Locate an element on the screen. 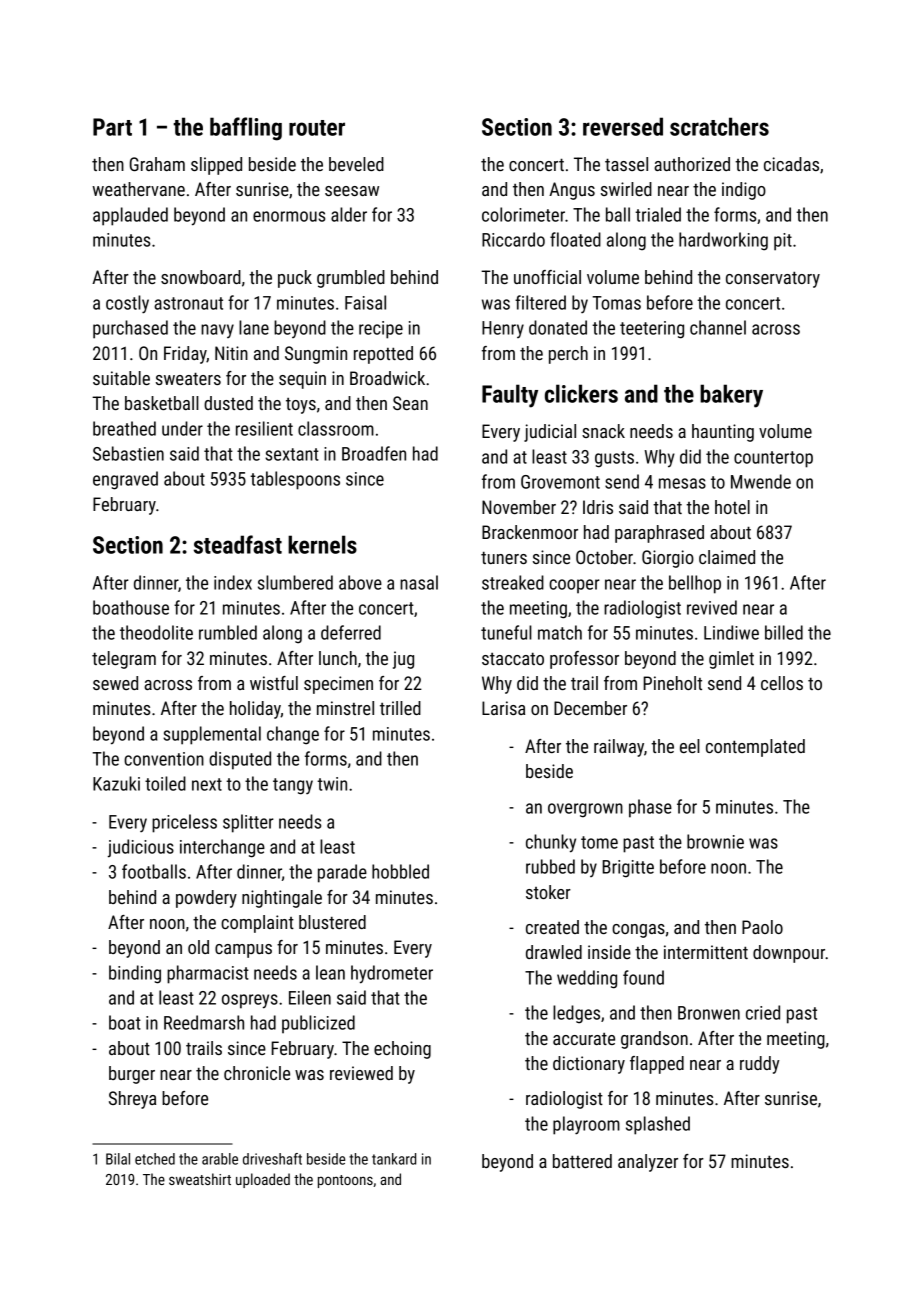 This screenshot has height=1308, width=924. Mwende is located at coordinates (761, 481).
